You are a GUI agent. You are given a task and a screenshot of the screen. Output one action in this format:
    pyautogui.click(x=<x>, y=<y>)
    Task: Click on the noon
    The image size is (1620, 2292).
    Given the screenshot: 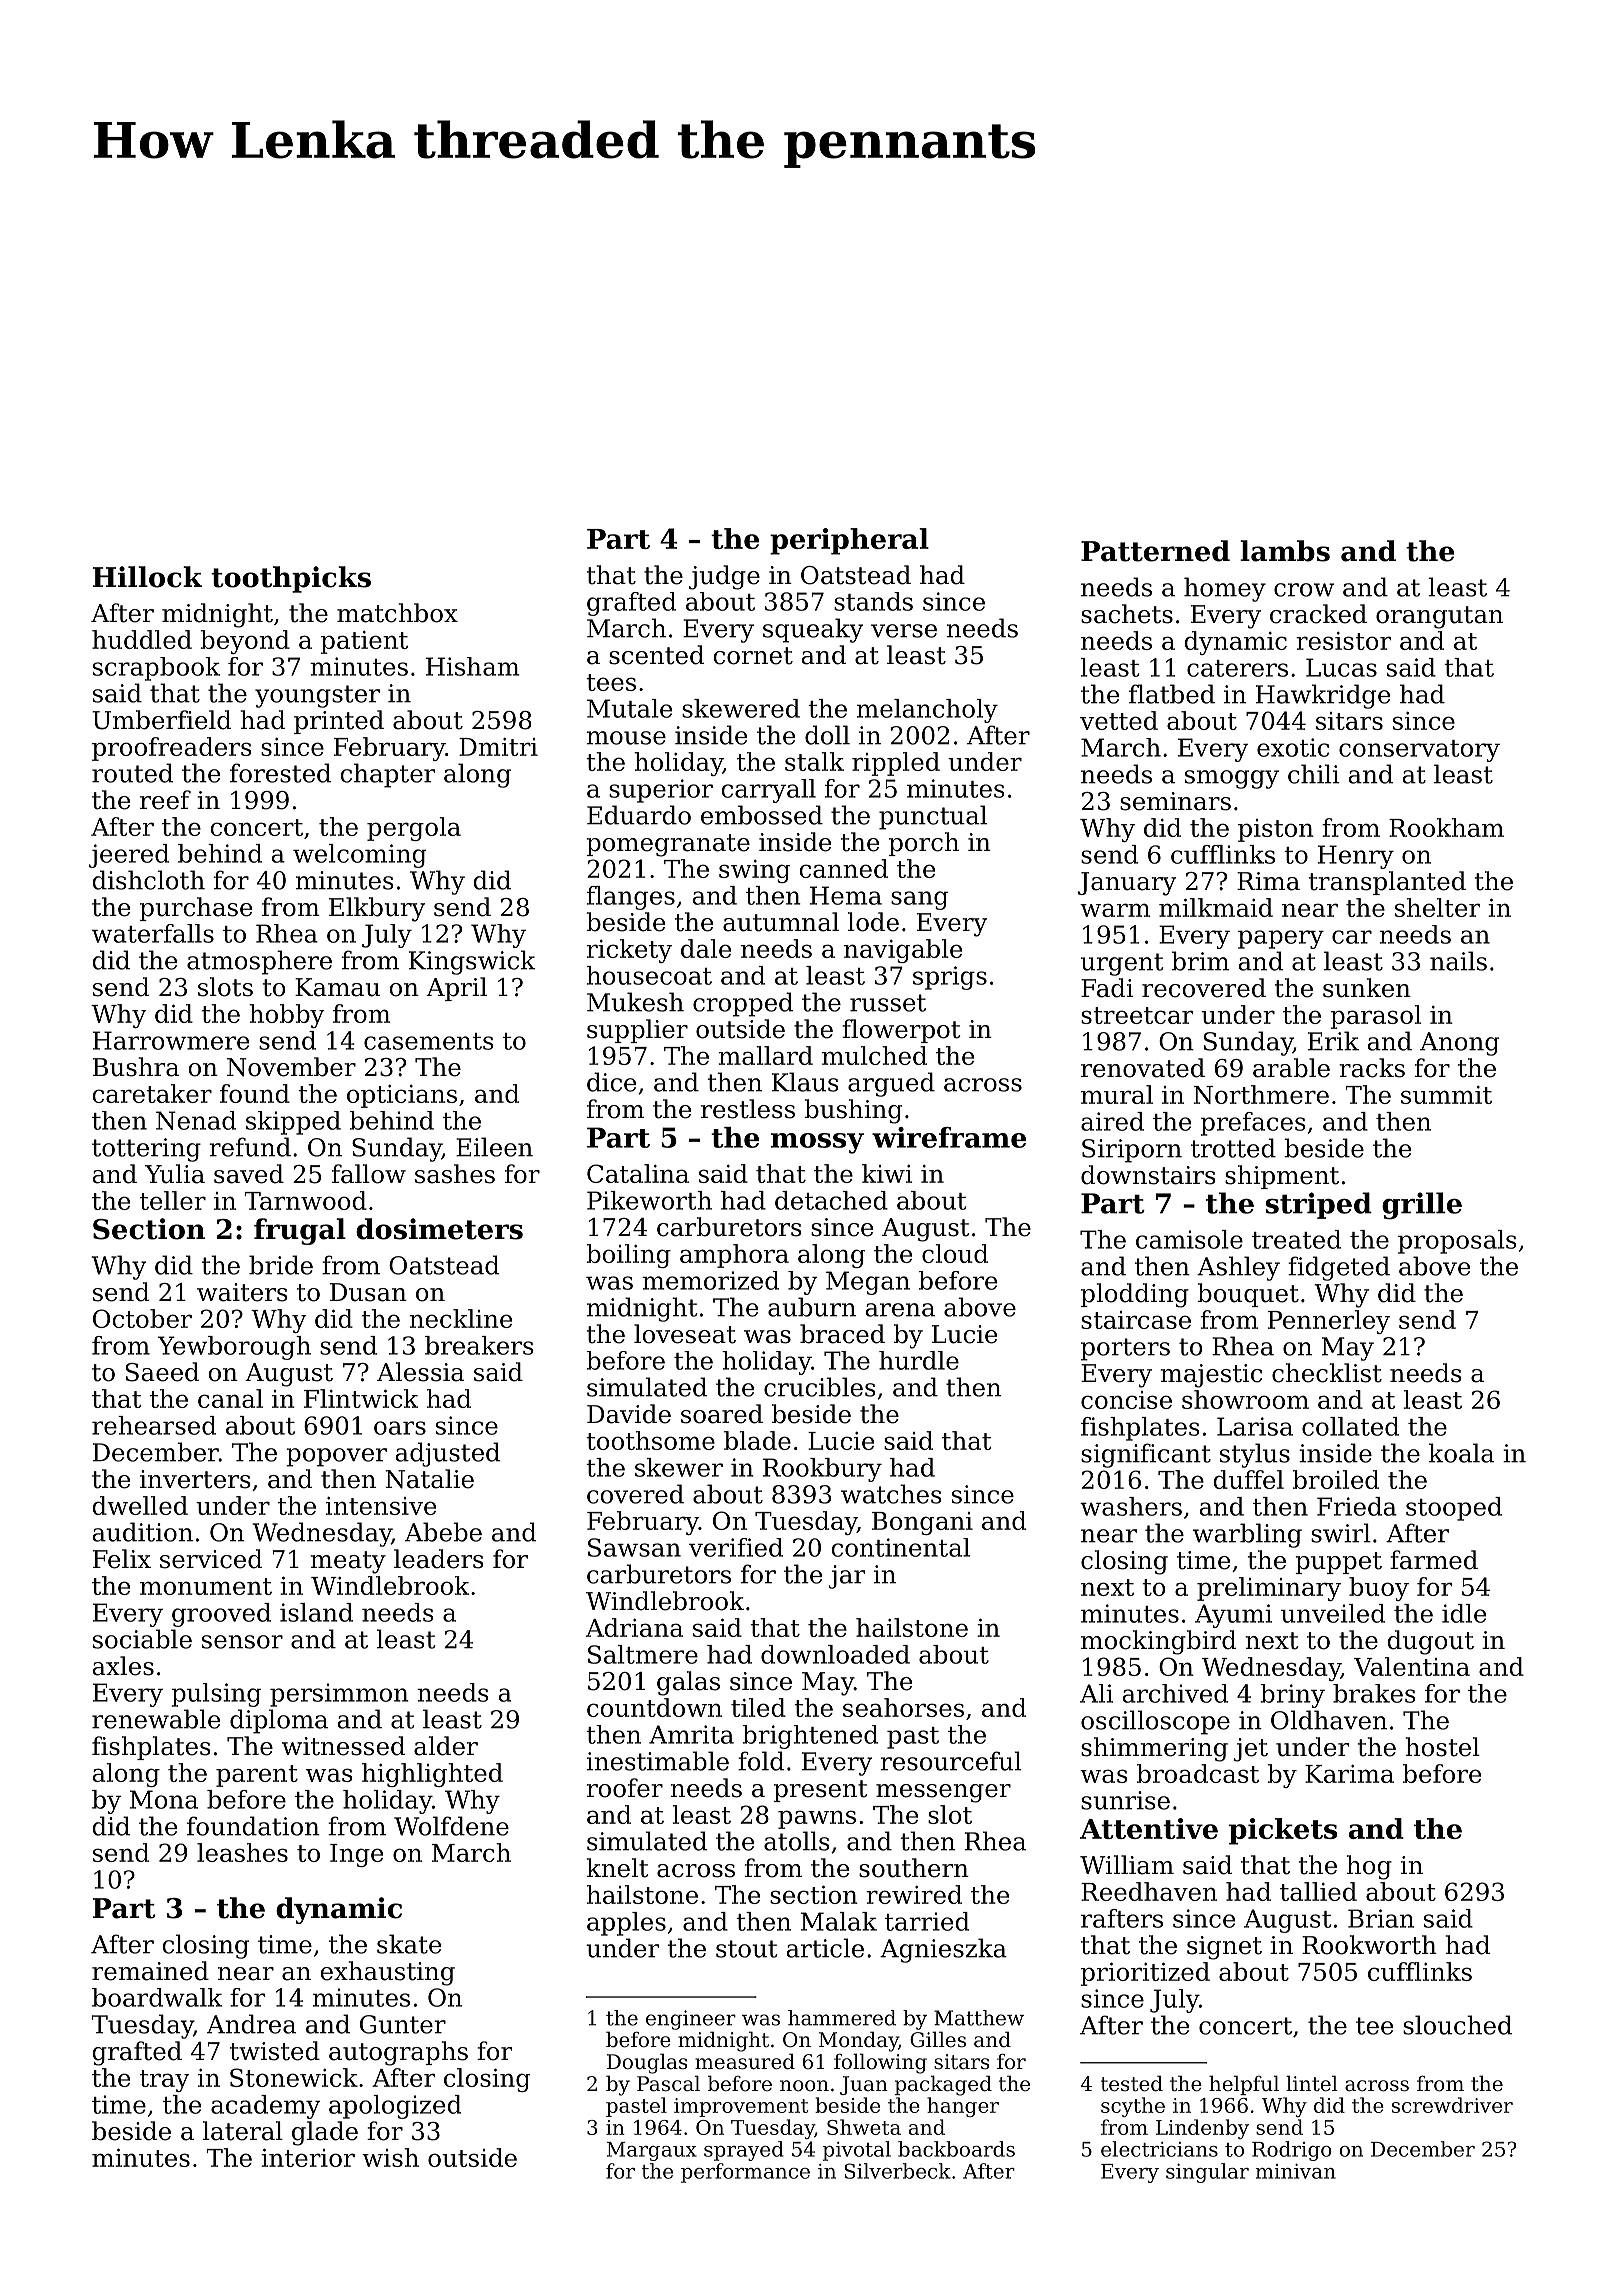 What is the action you would take?
    pyautogui.click(x=804, y=2086)
